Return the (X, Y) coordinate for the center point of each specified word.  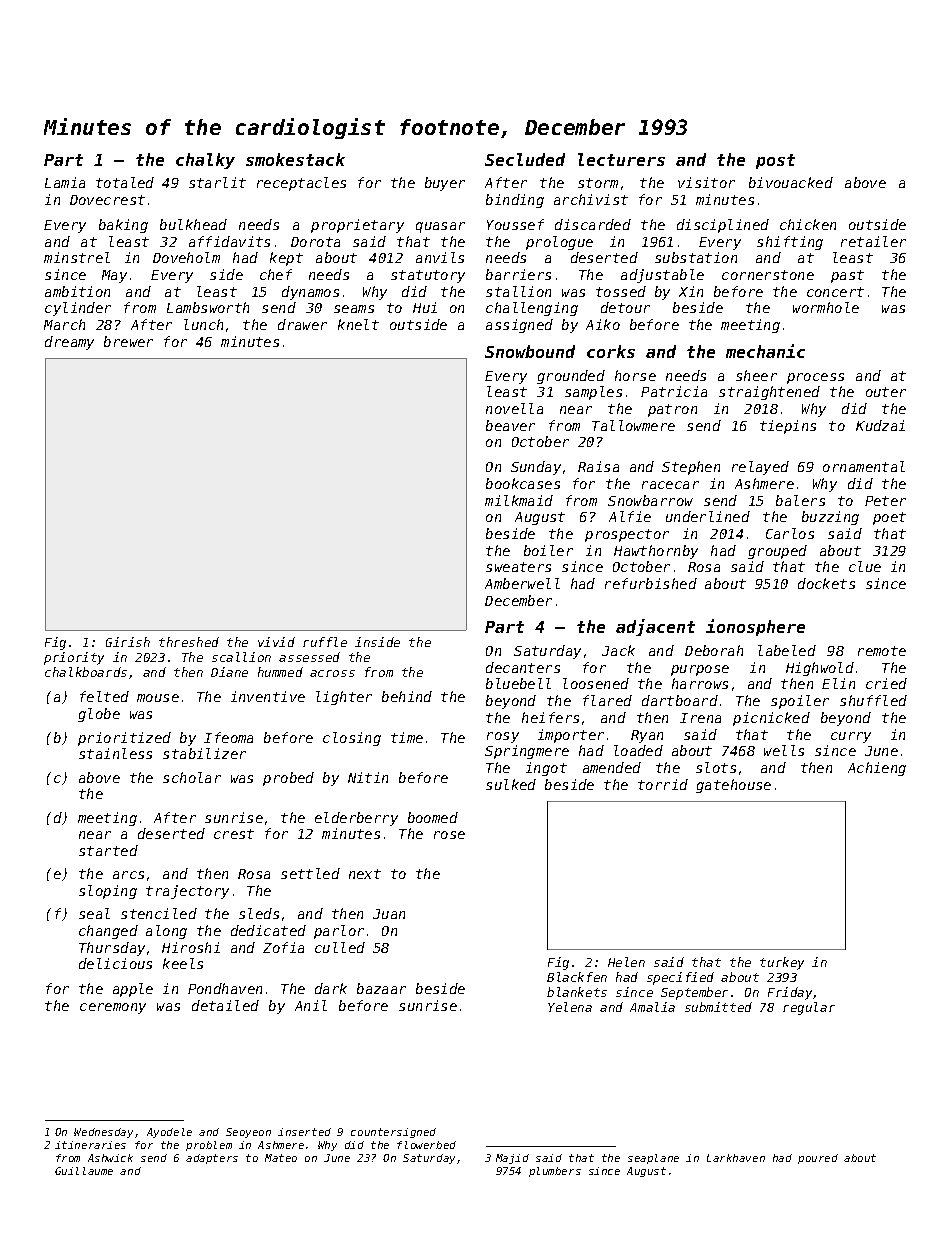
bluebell (518, 683)
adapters (212, 1159)
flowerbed (426, 1145)
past (847, 276)
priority (74, 658)
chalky (205, 161)
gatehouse (733, 786)
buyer (445, 184)
